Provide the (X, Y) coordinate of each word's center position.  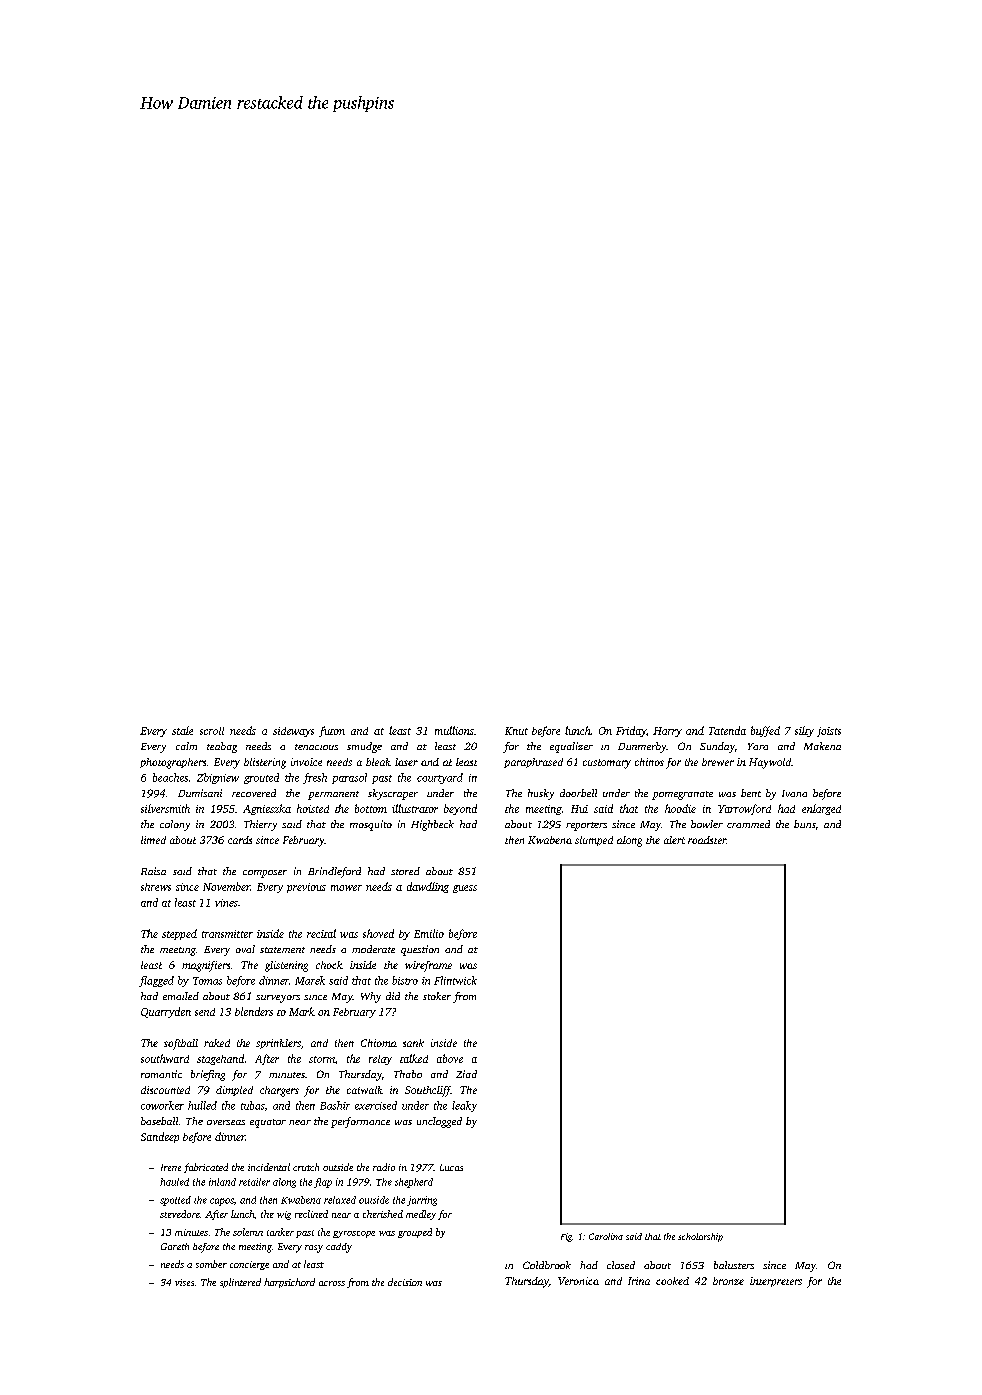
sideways (293, 732)
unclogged (439, 1122)
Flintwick (455, 980)
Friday (631, 731)
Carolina (606, 1236)
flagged (156, 981)
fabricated (206, 1168)
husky (541, 794)
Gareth (175, 1246)
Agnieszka (267, 809)
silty (804, 731)
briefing (208, 1075)
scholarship (700, 1237)
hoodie (680, 808)
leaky (464, 1106)
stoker (437, 996)
